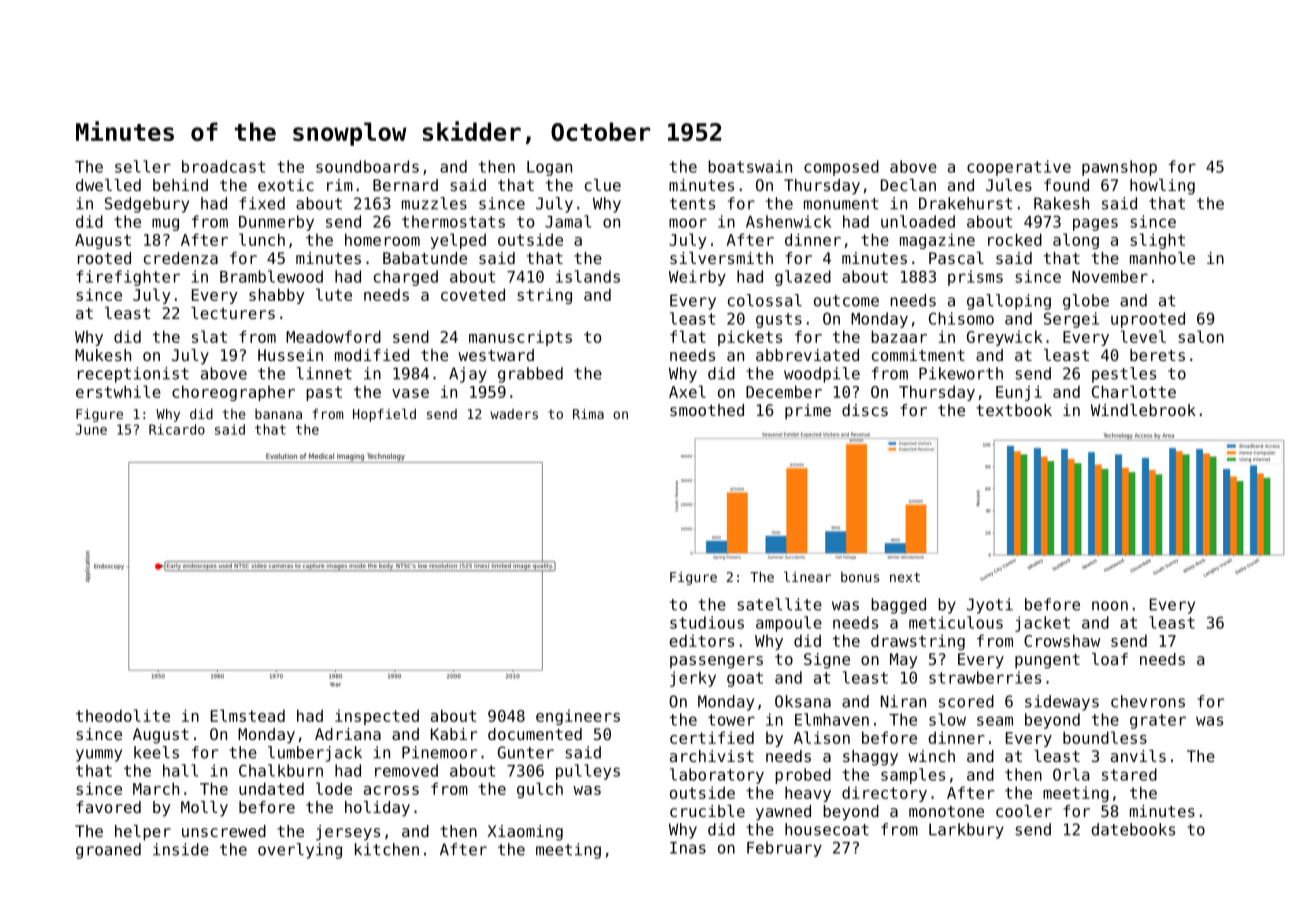 Image resolution: width=1308 pixels, height=924 pixels. What do you see at coordinates (588, 413) in the document?
I see `Rima` at bounding box center [588, 413].
